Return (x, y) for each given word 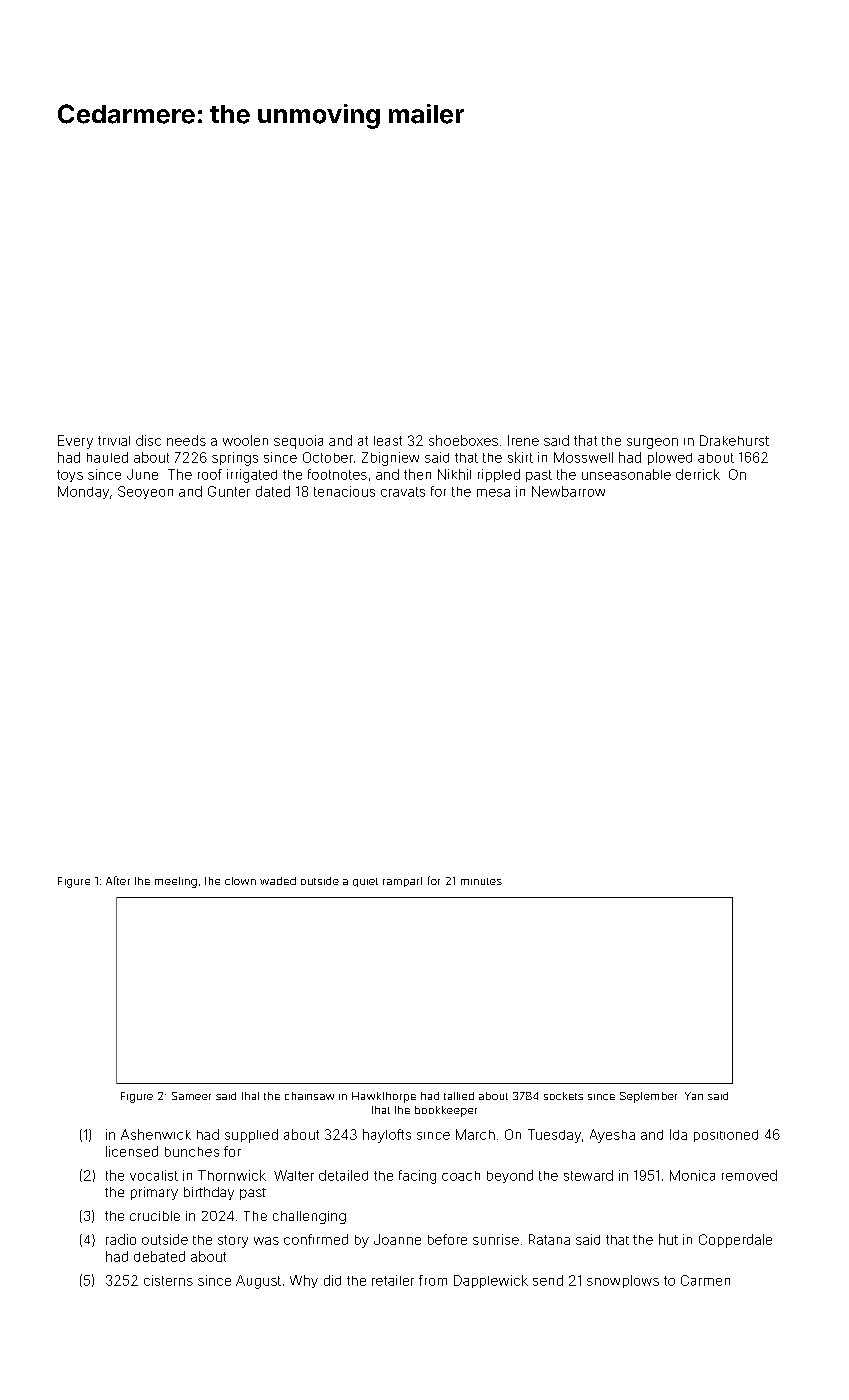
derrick (698, 474)
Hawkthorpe (384, 1097)
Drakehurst (734, 440)
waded (278, 881)
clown (240, 881)
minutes (481, 881)
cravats (403, 492)
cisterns (168, 1280)
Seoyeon (145, 492)
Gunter (229, 491)
